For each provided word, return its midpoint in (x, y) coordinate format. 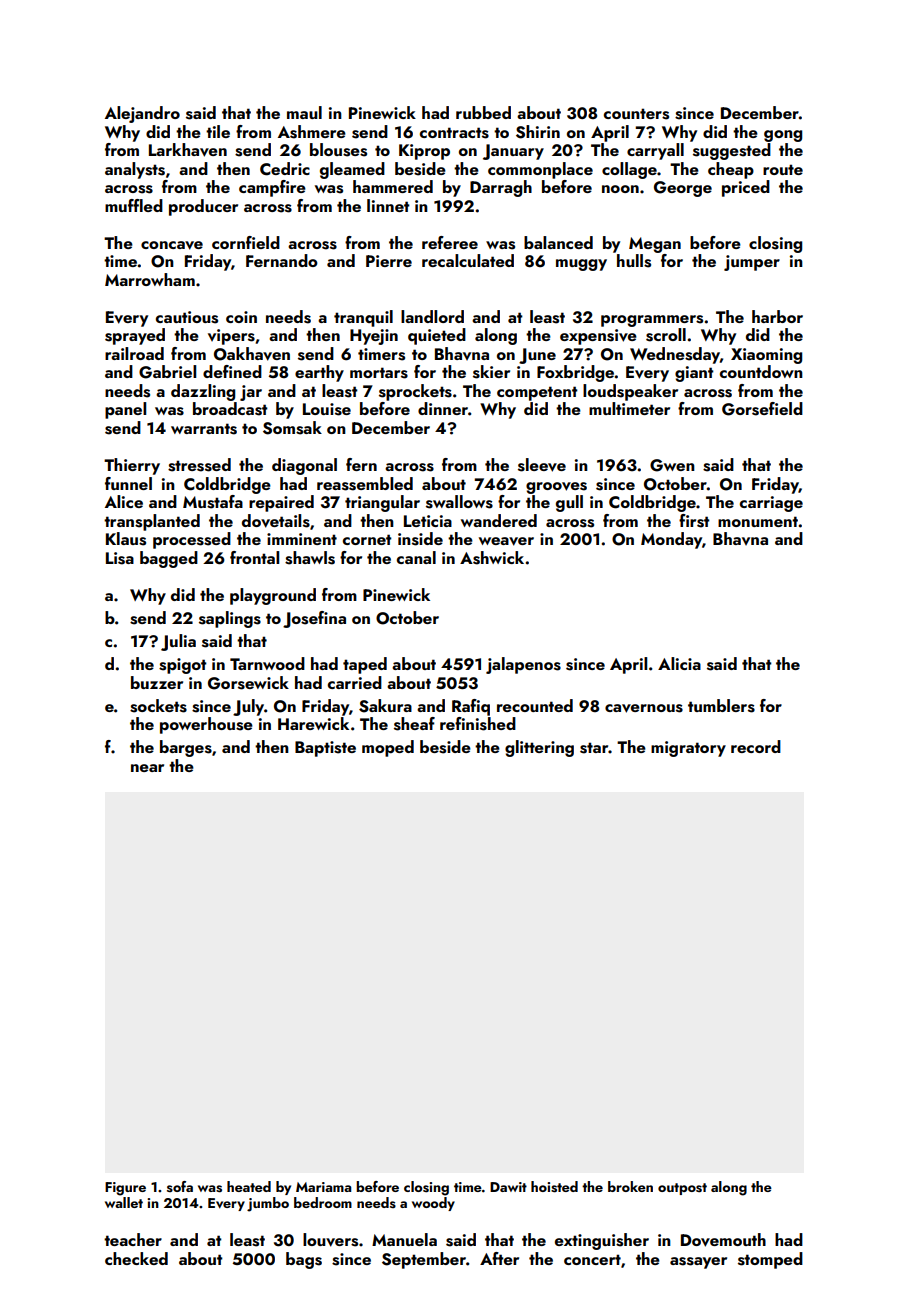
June (537, 356)
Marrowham (150, 279)
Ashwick (492, 558)
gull (569, 503)
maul (304, 112)
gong (783, 136)
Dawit (508, 1187)
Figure (125, 1189)
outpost (682, 1189)
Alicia (679, 663)
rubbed (483, 112)
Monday (671, 540)
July (248, 707)
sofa (180, 1186)
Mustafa (213, 502)
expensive (598, 337)
